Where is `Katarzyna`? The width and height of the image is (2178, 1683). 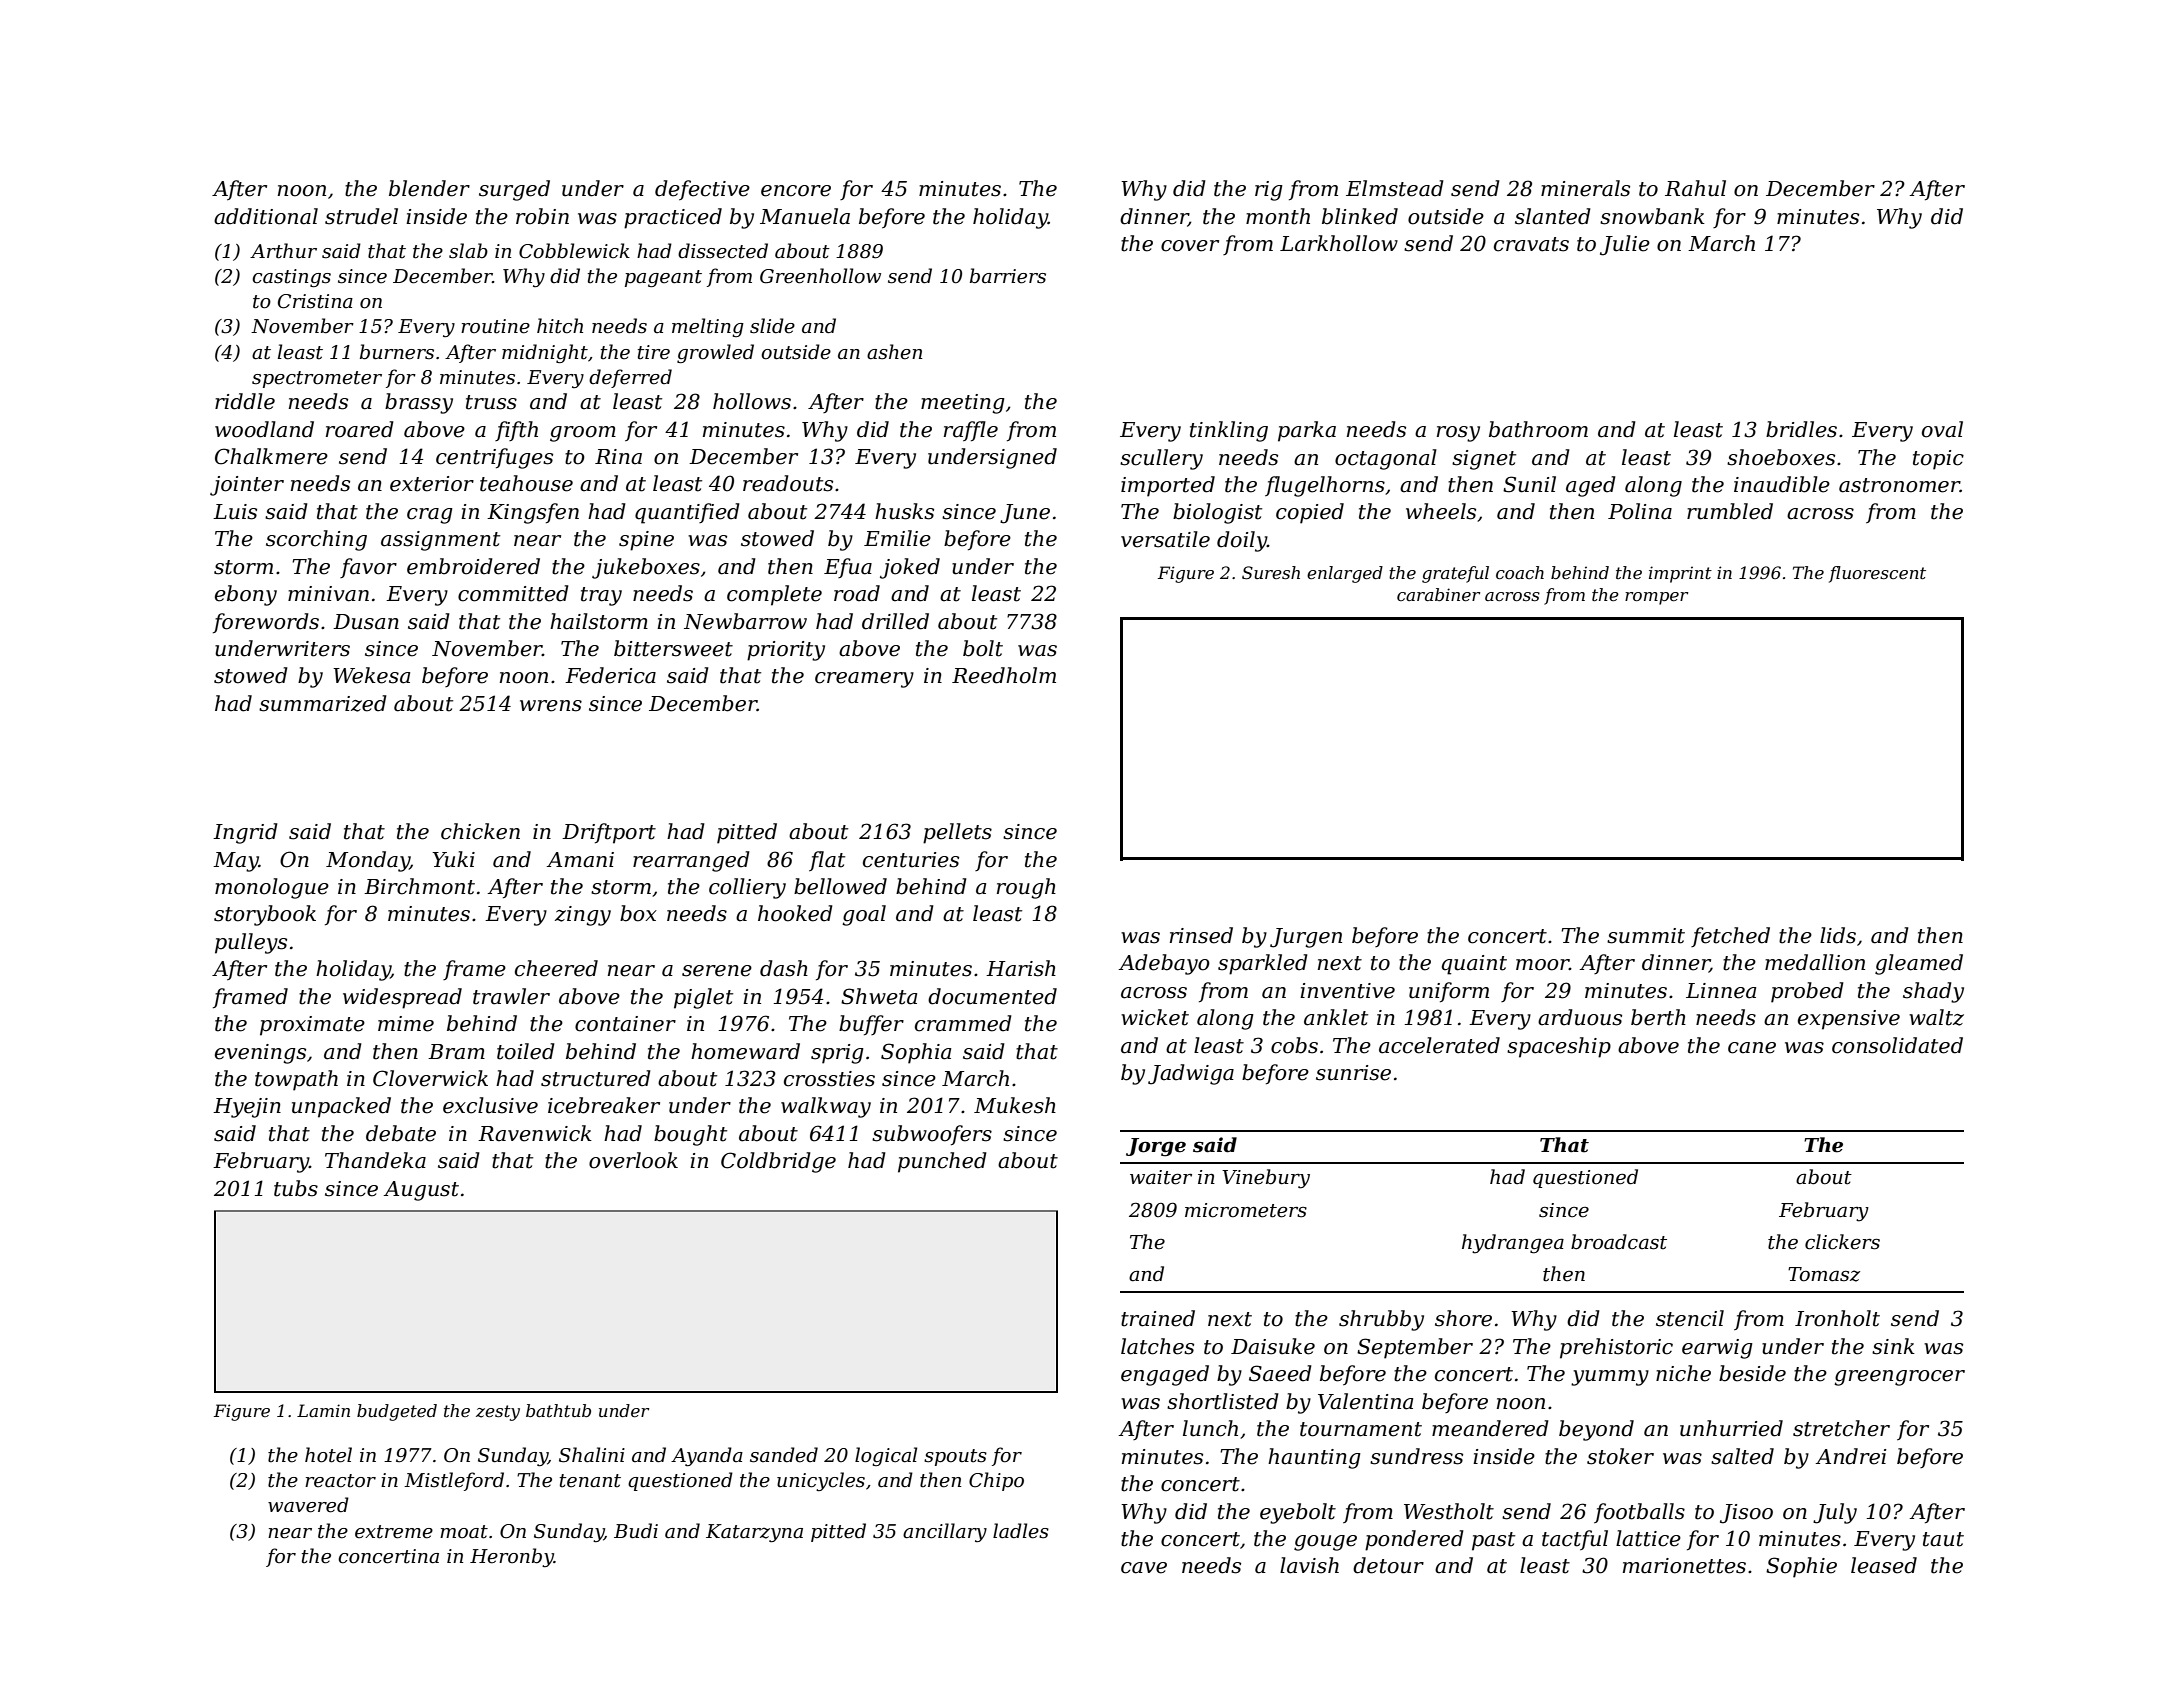
Katarzyna is located at coordinates (754, 1533).
